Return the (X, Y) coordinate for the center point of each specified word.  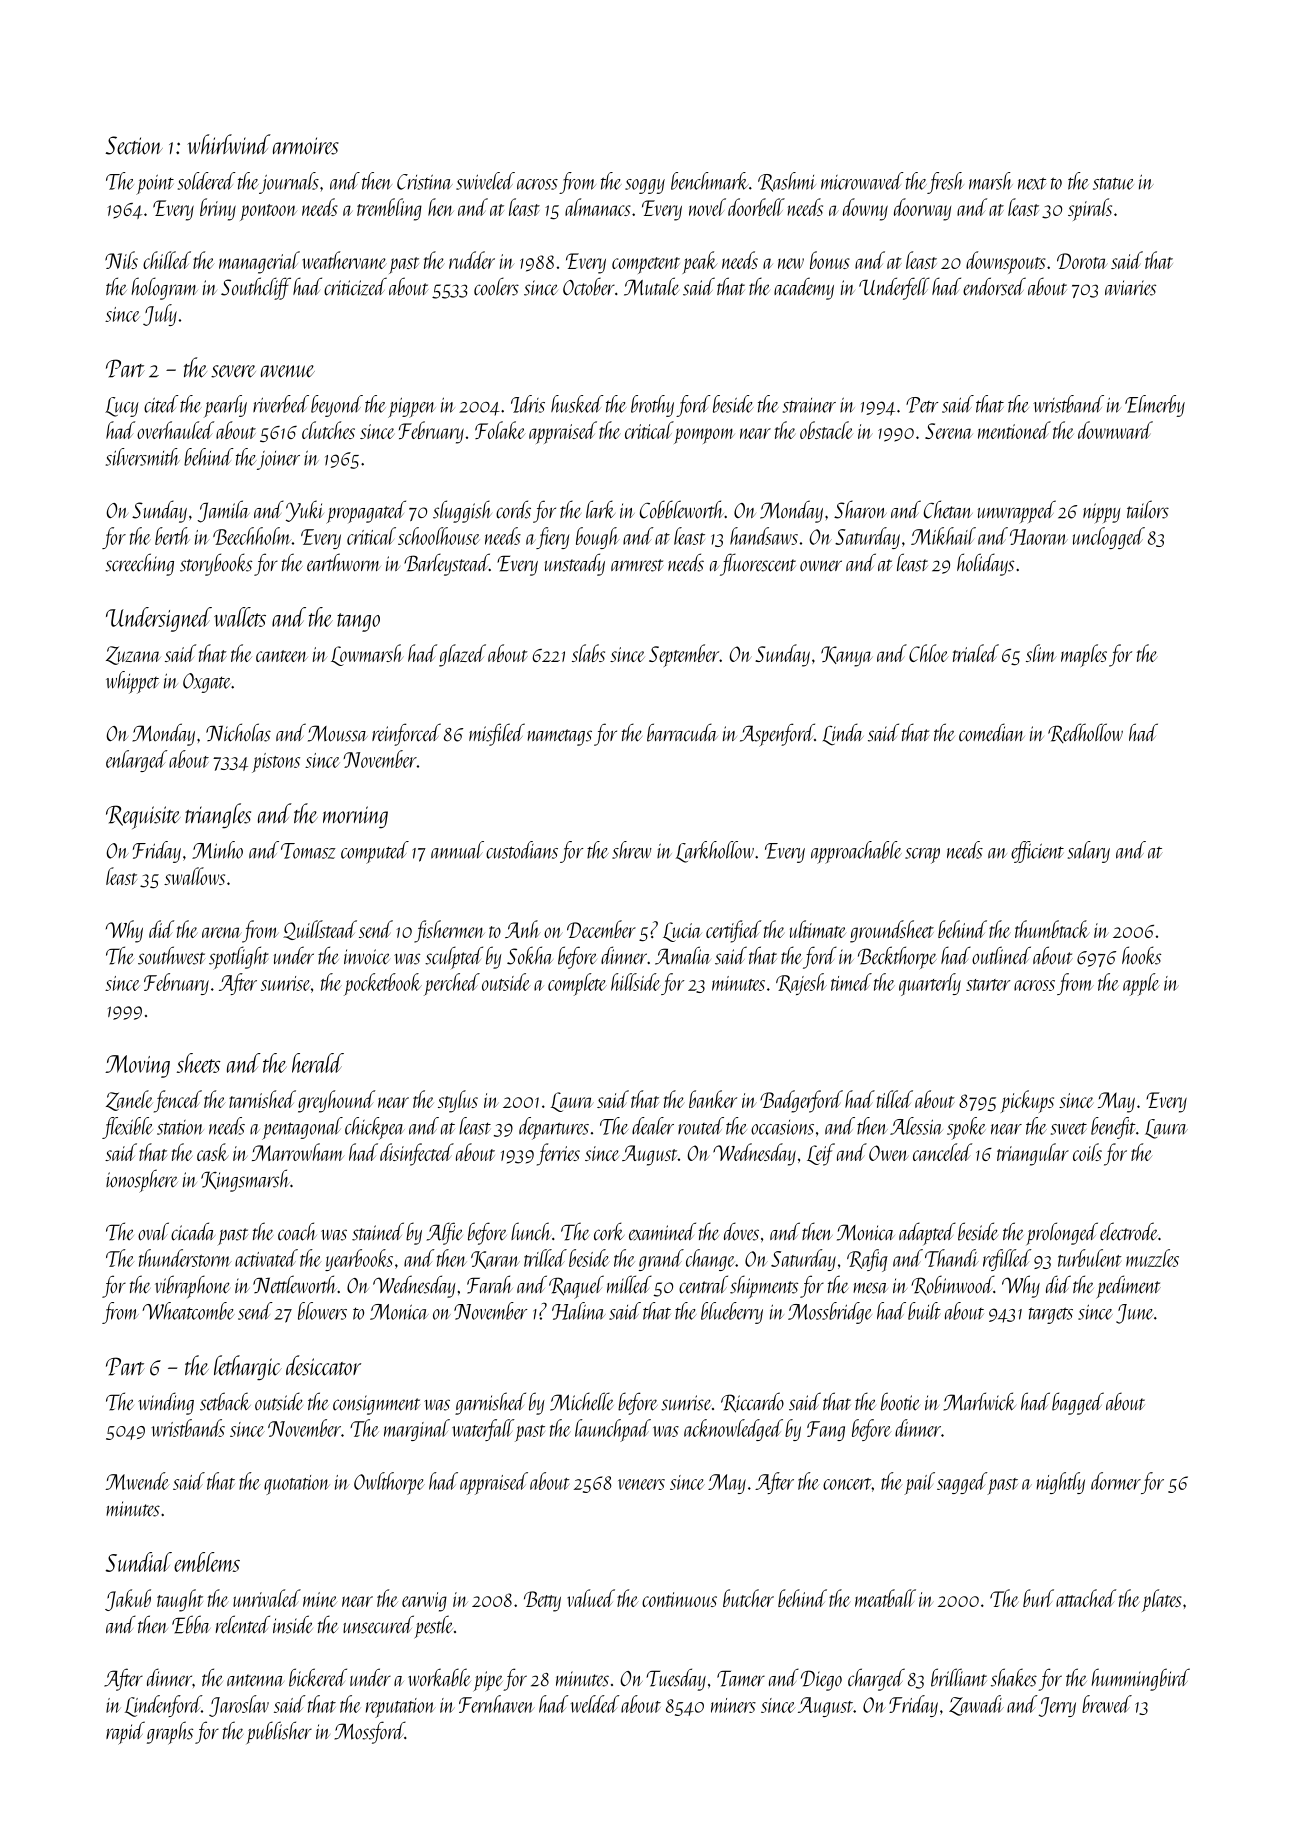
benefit (1113, 1128)
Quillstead (320, 930)
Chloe (928, 653)
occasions (782, 1127)
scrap (922, 856)
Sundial (138, 1562)
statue (1113, 183)
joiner (278, 460)
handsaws (764, 536)
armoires (306, 146)
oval (153, 1231)
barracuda (682, 732)
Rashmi (787, 182)
